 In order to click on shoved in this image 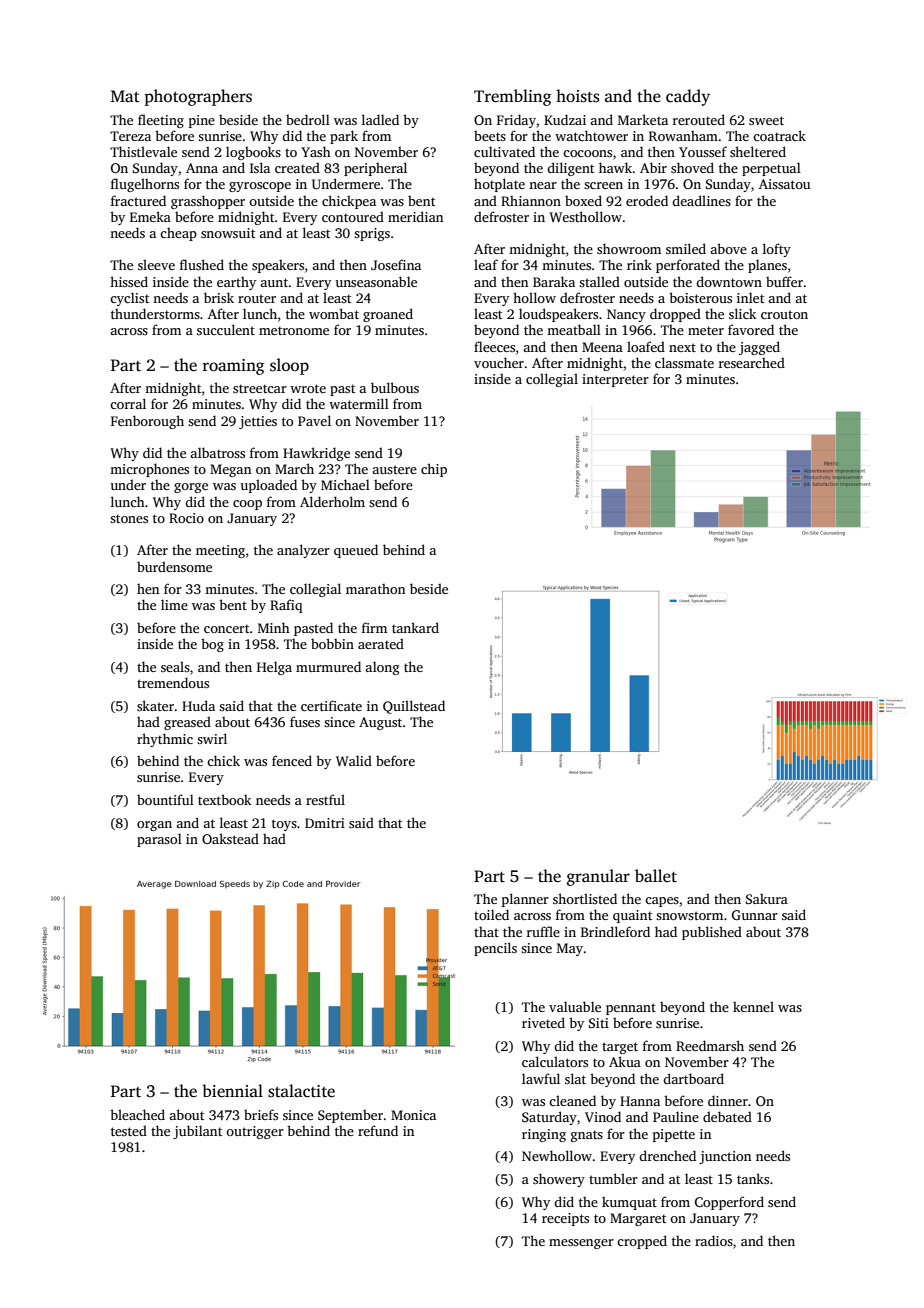, I will do `click(692, 167)`.
